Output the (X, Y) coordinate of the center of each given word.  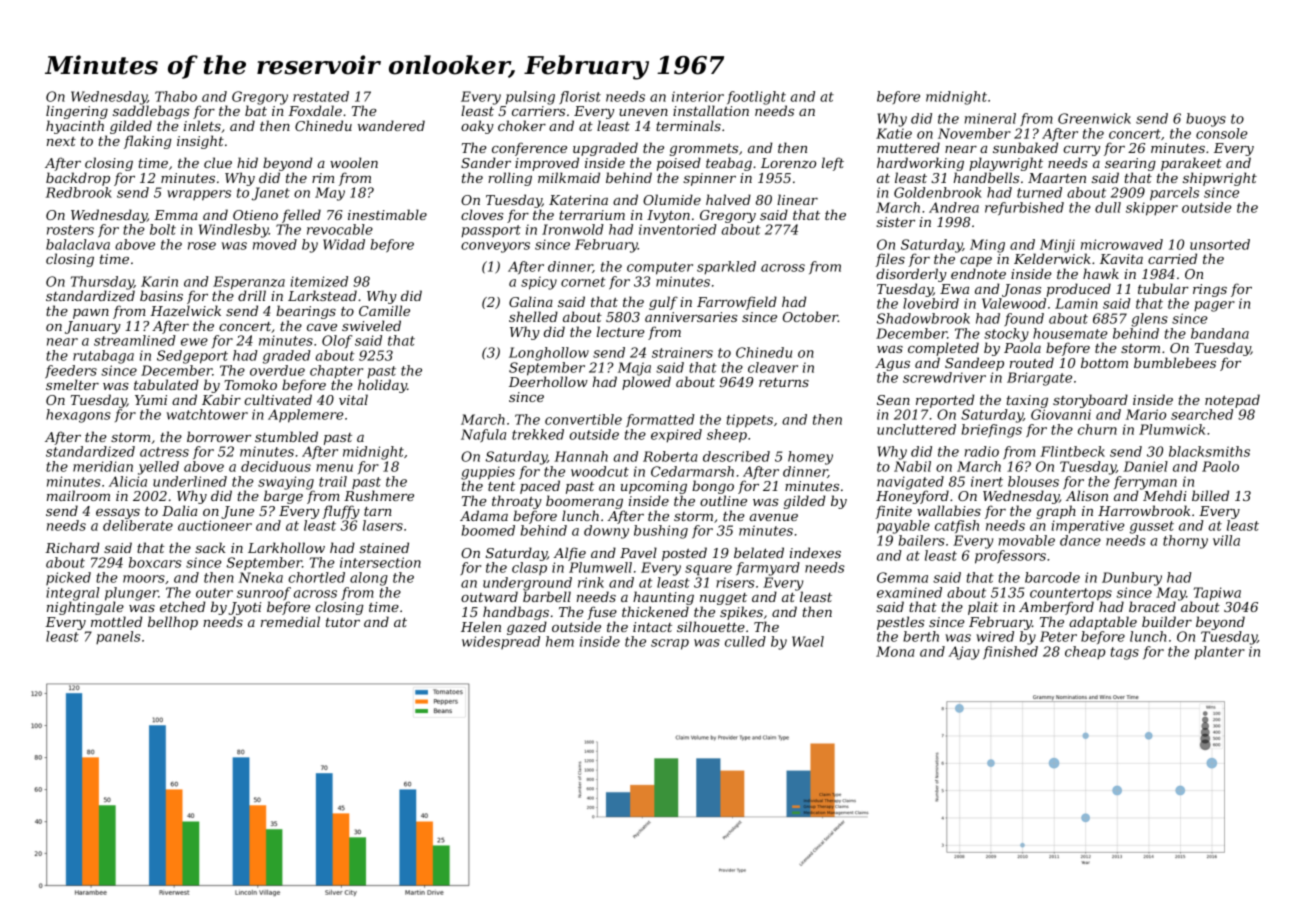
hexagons (78, 416)
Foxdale (315, 110)
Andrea (954, 207)
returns (784, 382)
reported (945, 401)
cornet (583, 282)
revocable (340, 229)
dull (1108, 207)
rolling (510, 179)
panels (118, 637)
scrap (670, 644)
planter (1219, 653)
